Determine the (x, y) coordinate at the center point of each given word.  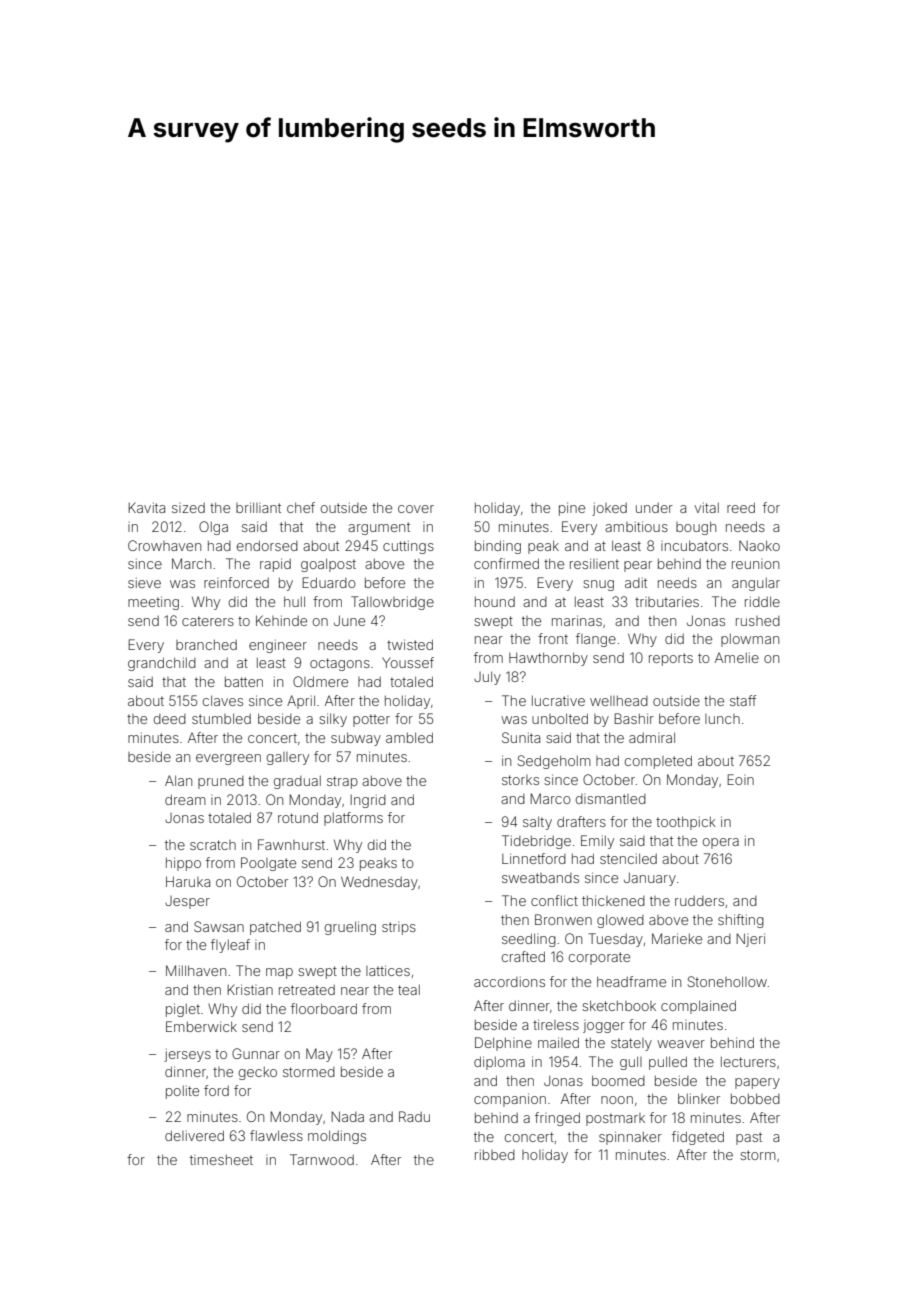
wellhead (619, 701)
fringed (557, 1119)
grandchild (162, 664)
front (553, 638)
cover (416, 509)
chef (301, 507)
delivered (194, 1135)
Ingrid (368, 801)
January (650, 879)
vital (706, 507)
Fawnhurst (291, 844)
